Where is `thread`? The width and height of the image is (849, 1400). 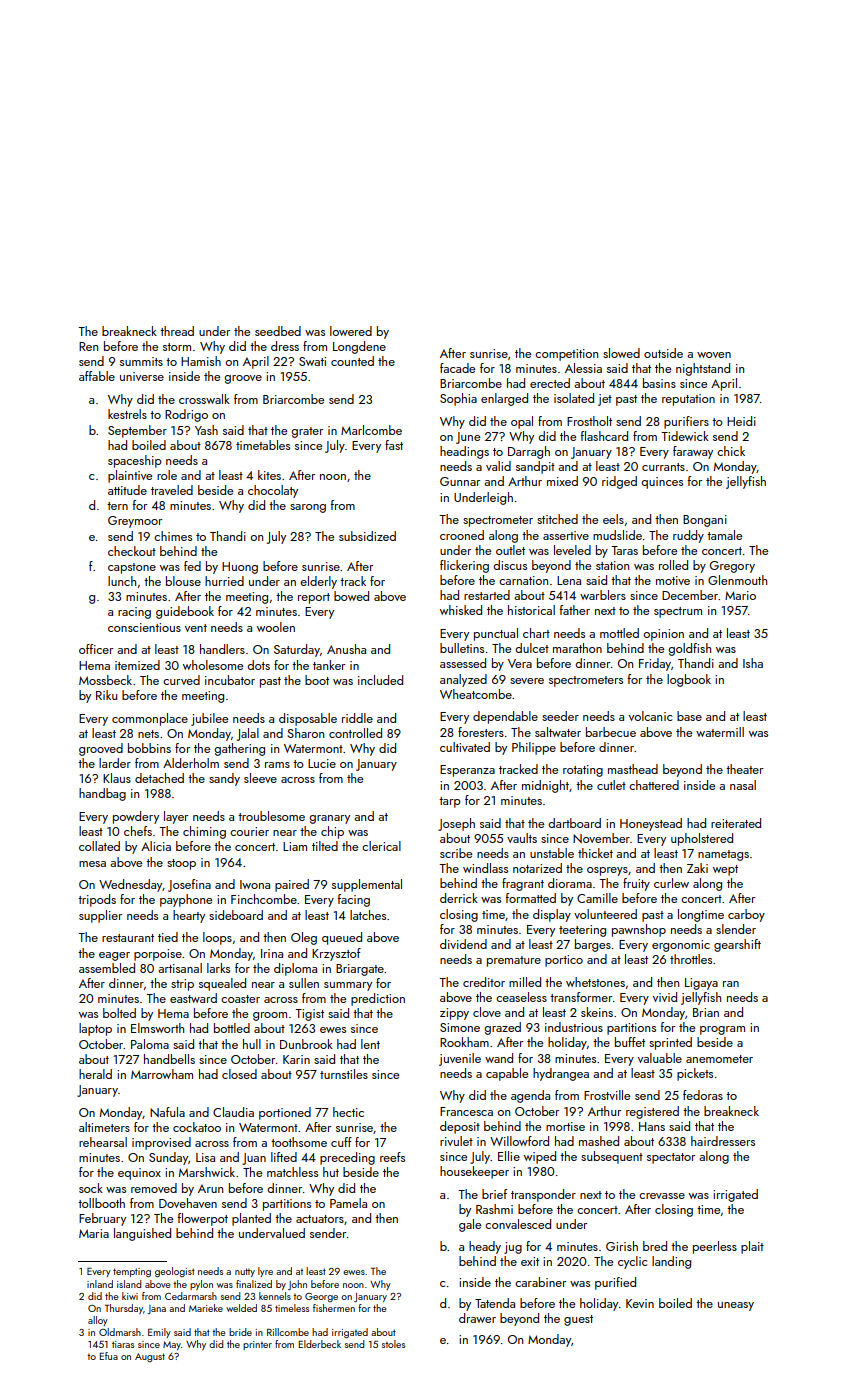 thread is located at coordinates (177, 331).
